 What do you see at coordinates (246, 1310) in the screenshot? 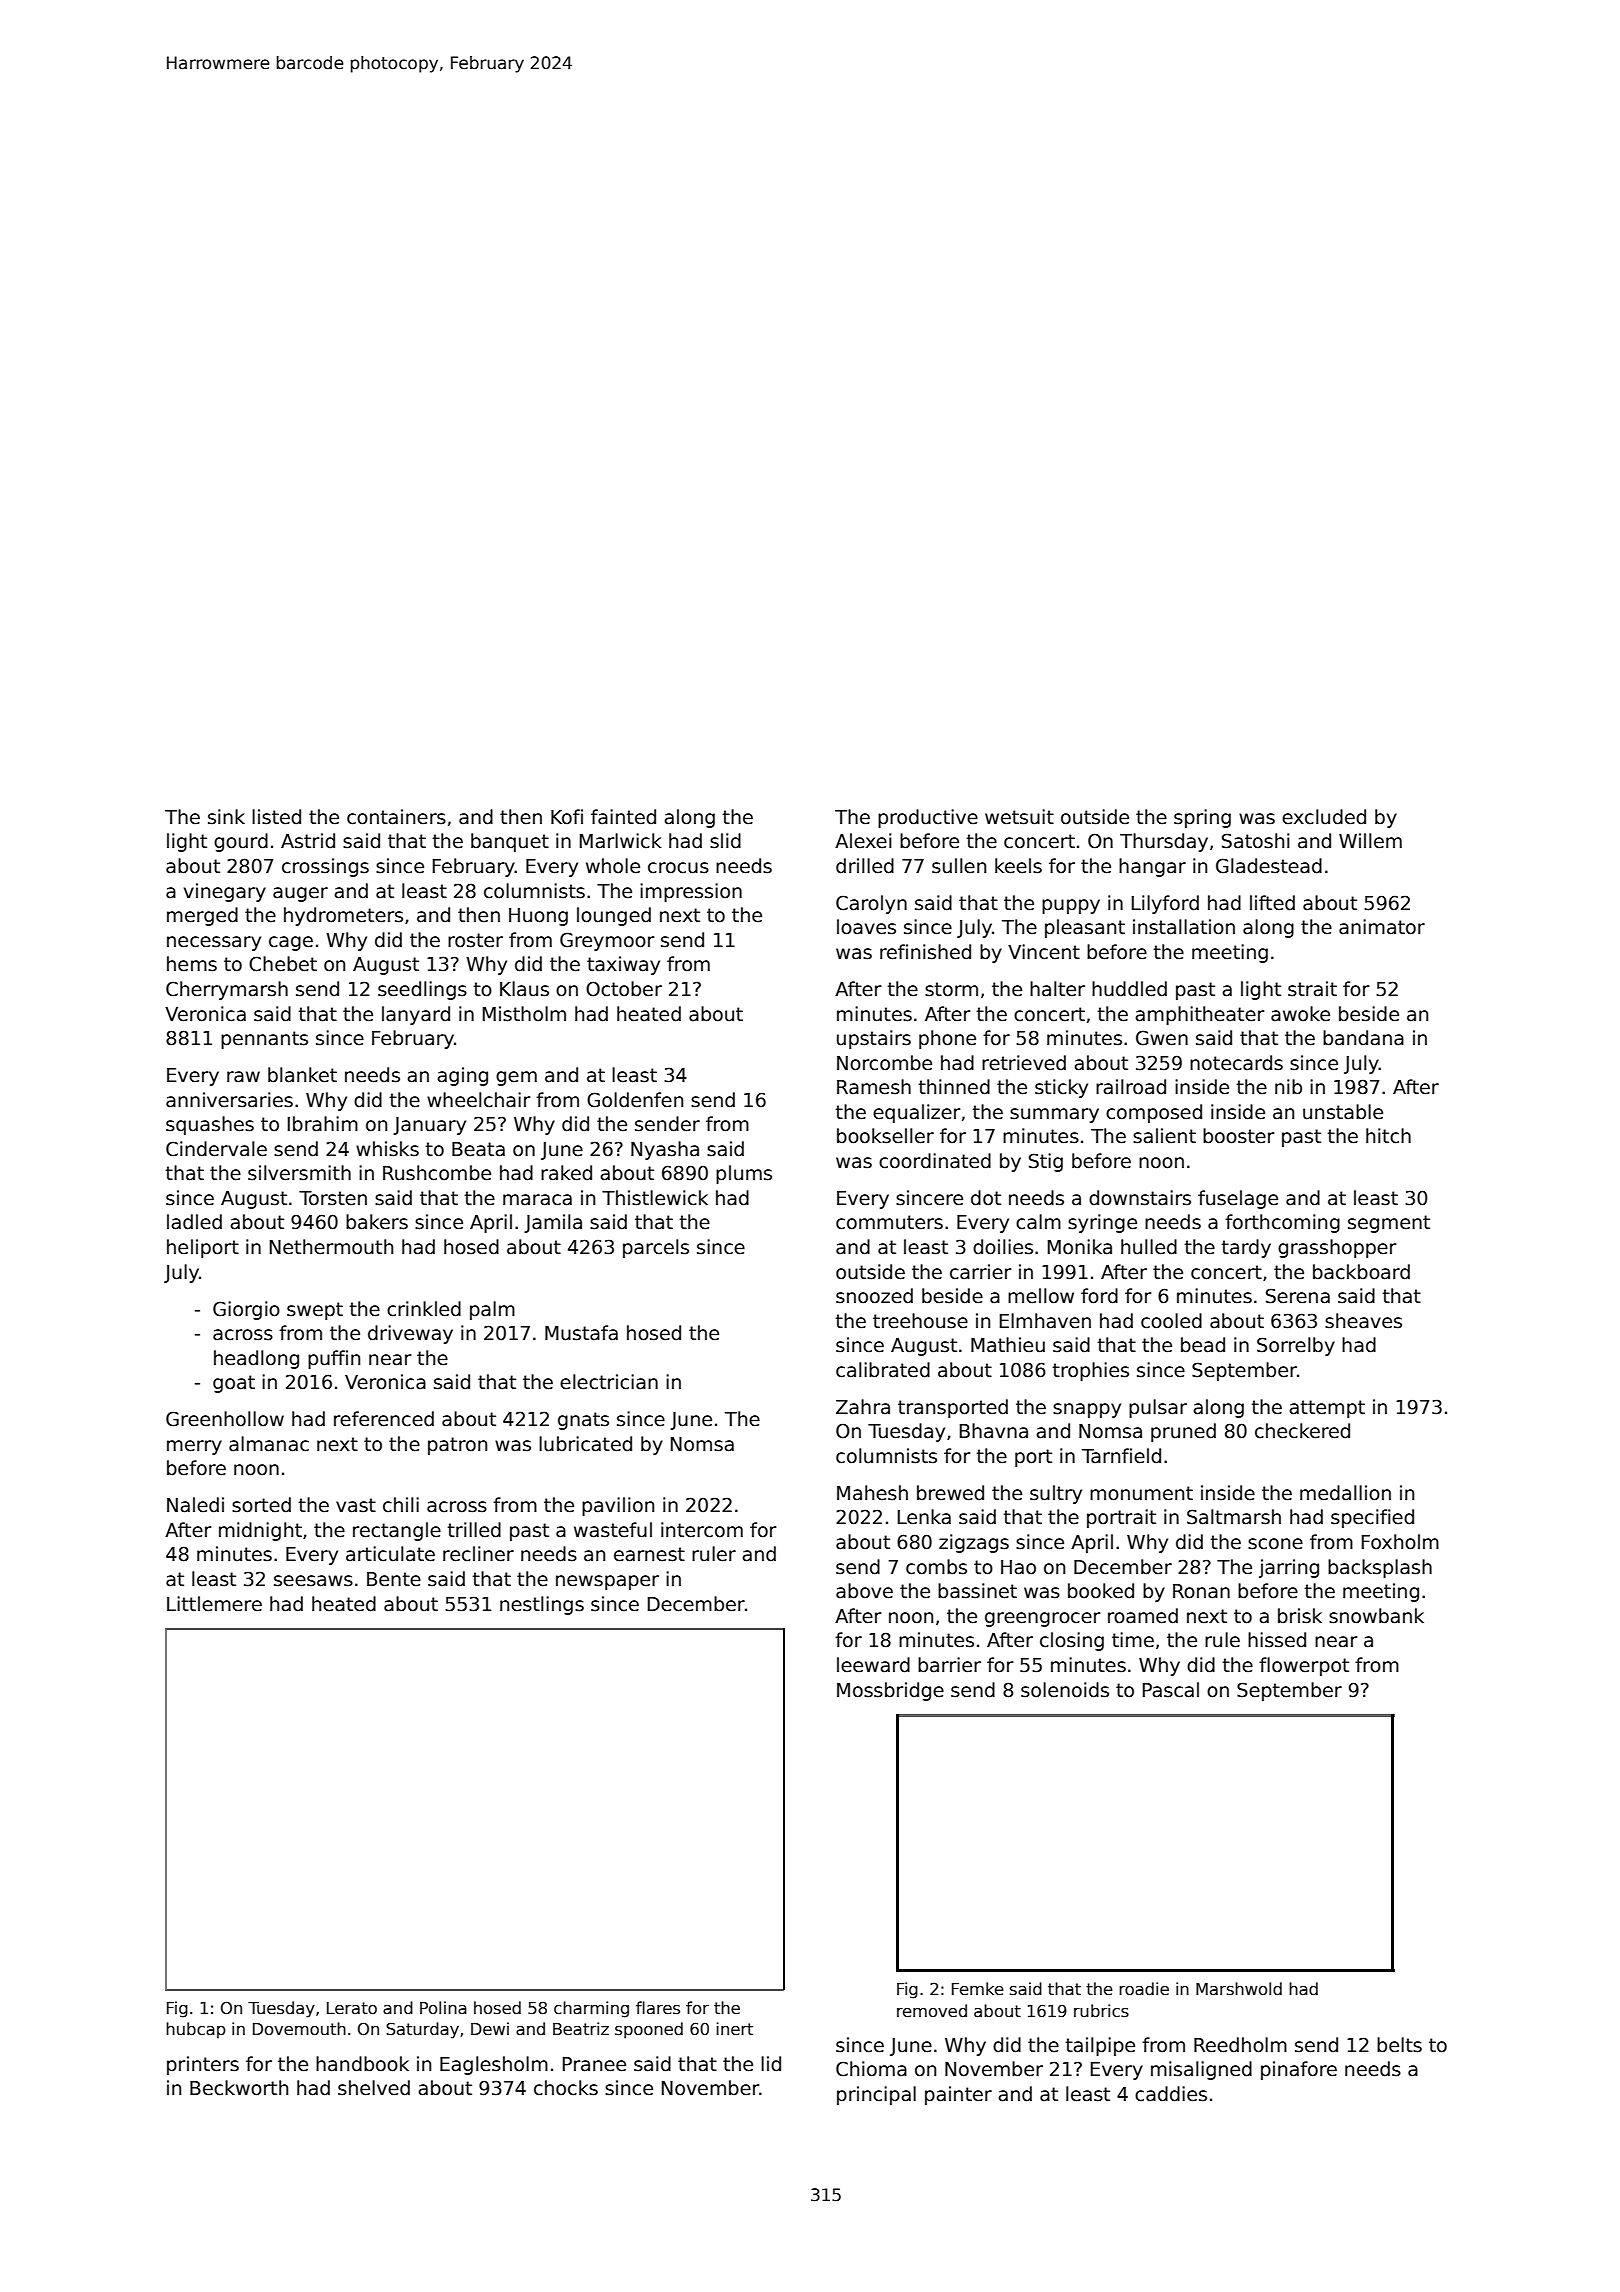
I see `Giorgio` at bounding box center [246, 1310].
